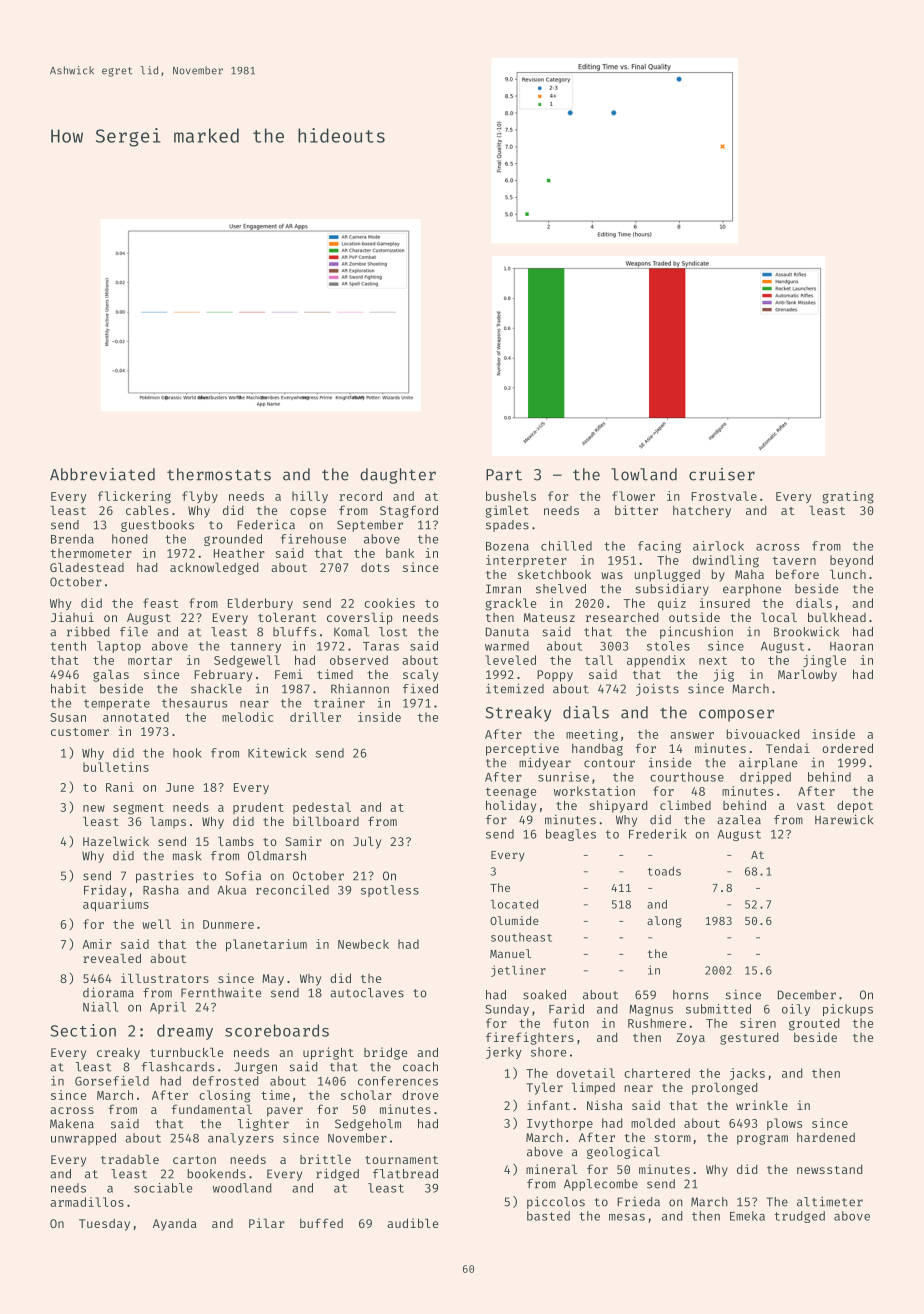 The image size is (924, 1314). Describe the element at coordinates (747, 1216) in the image. I see `Emeka` at that location.
